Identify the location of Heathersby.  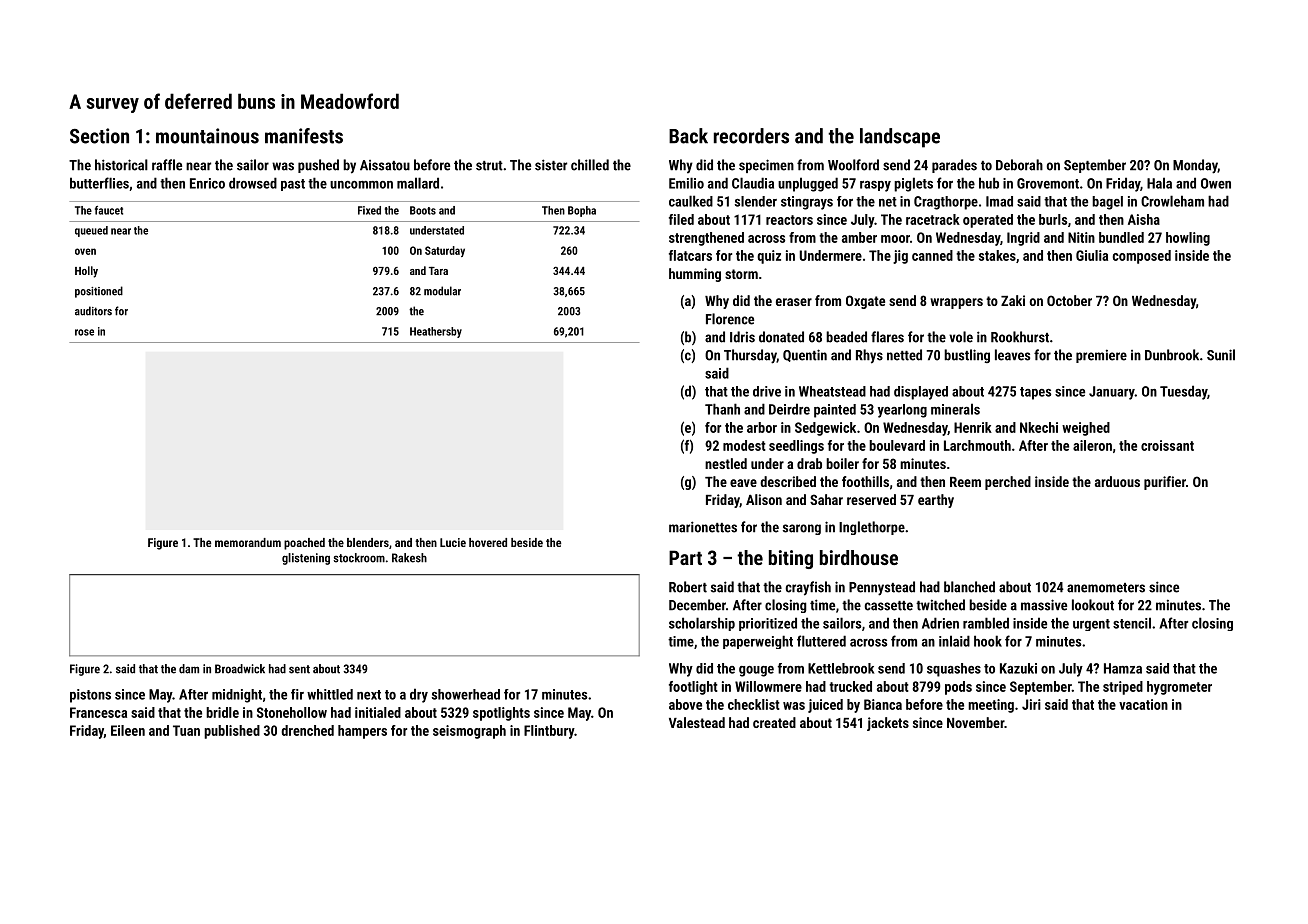
(436, 332).
